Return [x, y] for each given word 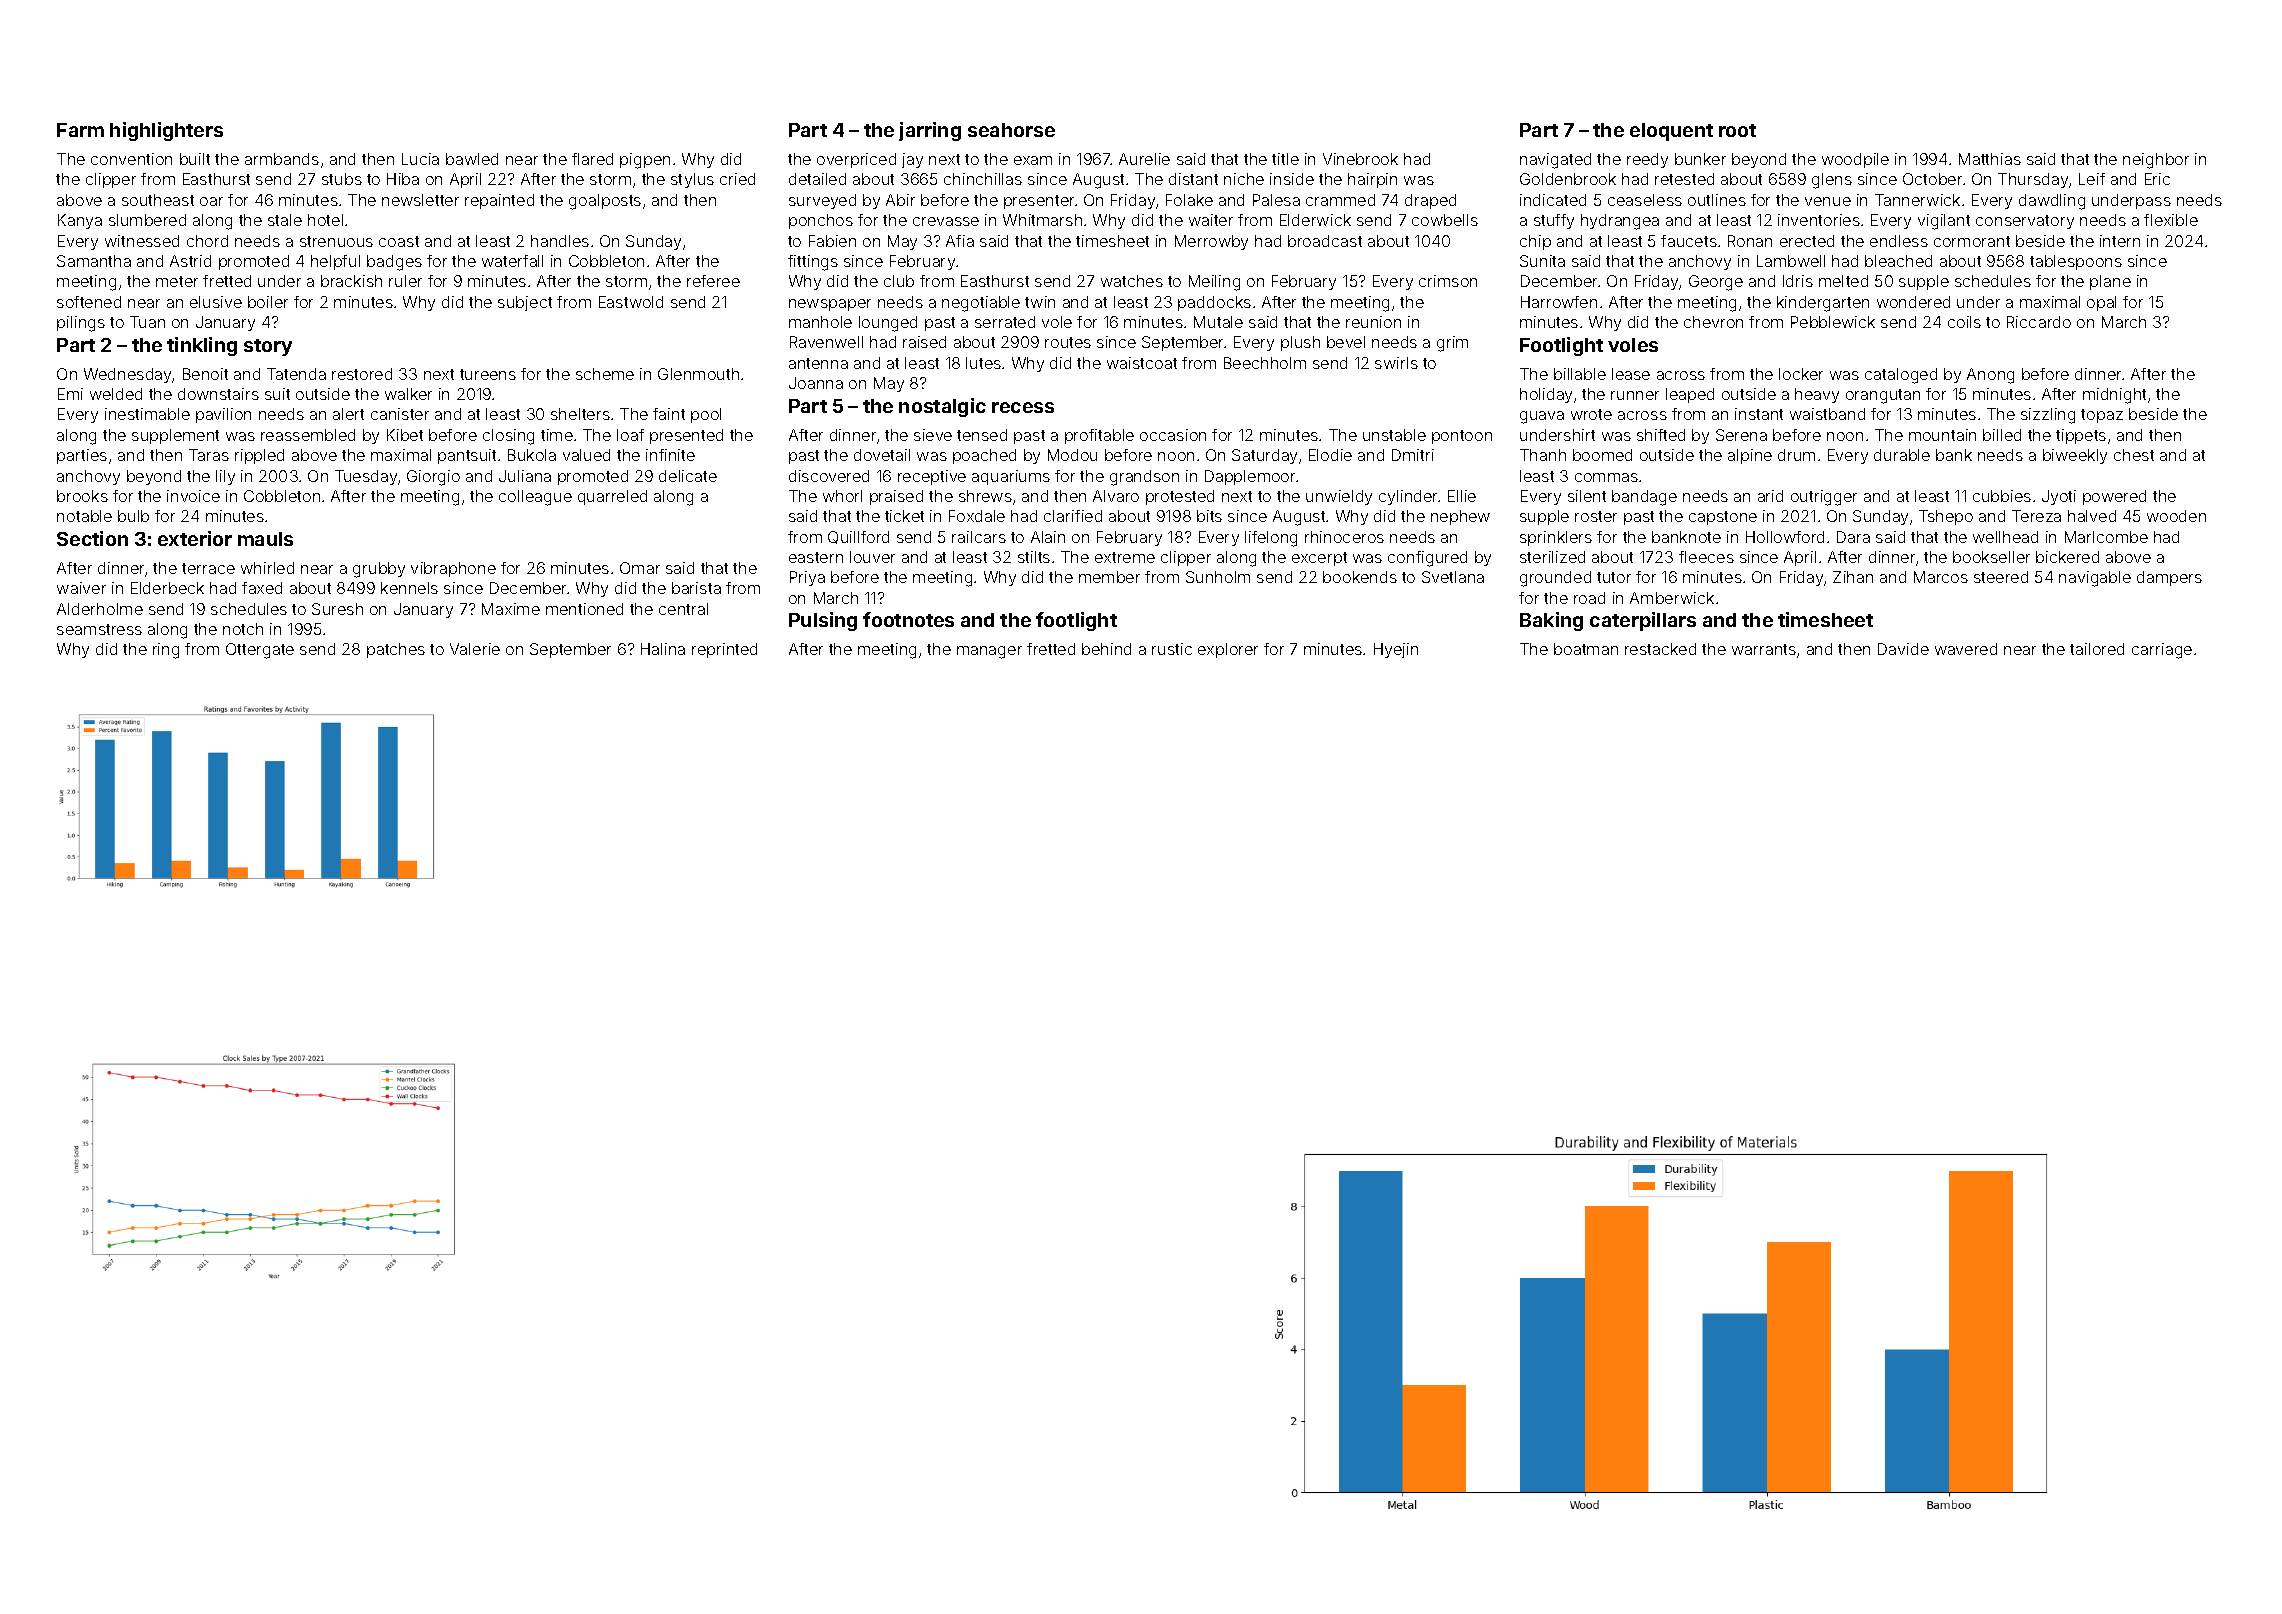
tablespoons [2076, 262]
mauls [265, 539]
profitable [1099, 436]
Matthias [1990, 159]
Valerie [475, 649]
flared [592, 159]
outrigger [1824, 498]
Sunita [1542, 261]
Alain [1048, 537]
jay [912, 160]
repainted [499, 201]
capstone [1723, 518]
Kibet [405, 435]
